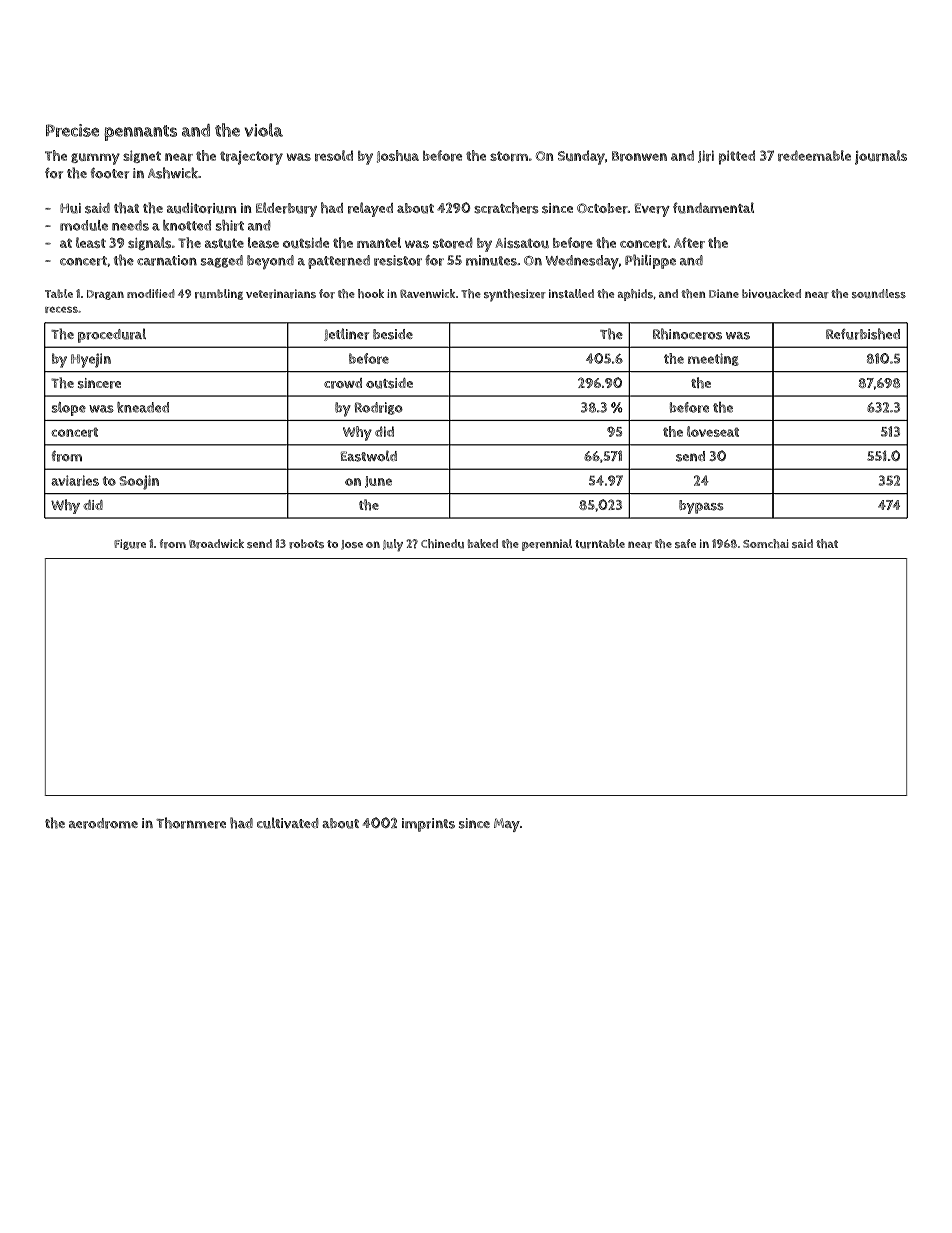 The width and height of the document is (952, 1233). I want to click on aphids, so click(635, 295).
